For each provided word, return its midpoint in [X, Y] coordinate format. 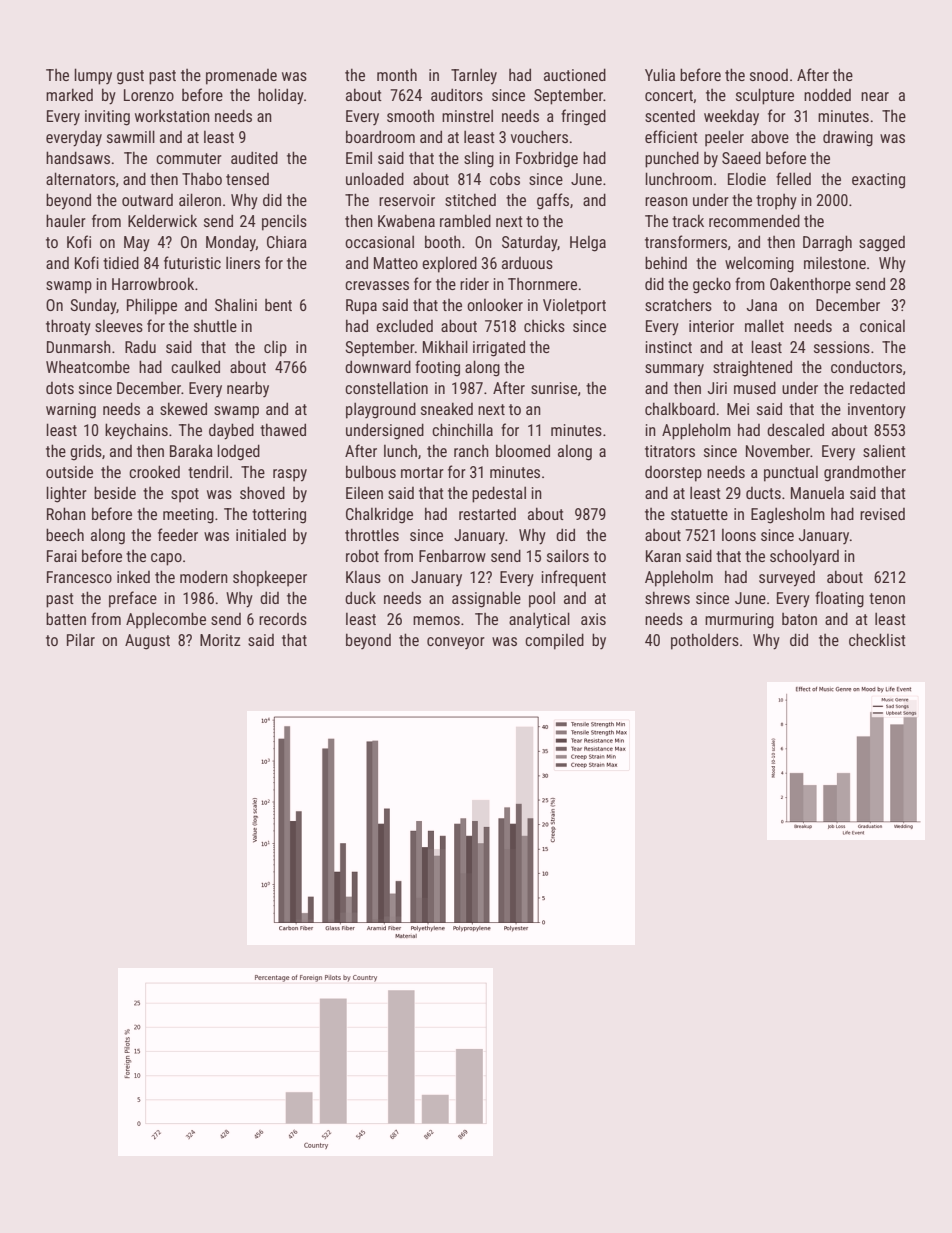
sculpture [765, 96]
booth [443, 241]
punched [672, 159]
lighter [66, 494]
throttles [372, 534]
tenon [887, 598]
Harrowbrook [153, 283]
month [397, 74]
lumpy [93, 76]
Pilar [81, 639]
